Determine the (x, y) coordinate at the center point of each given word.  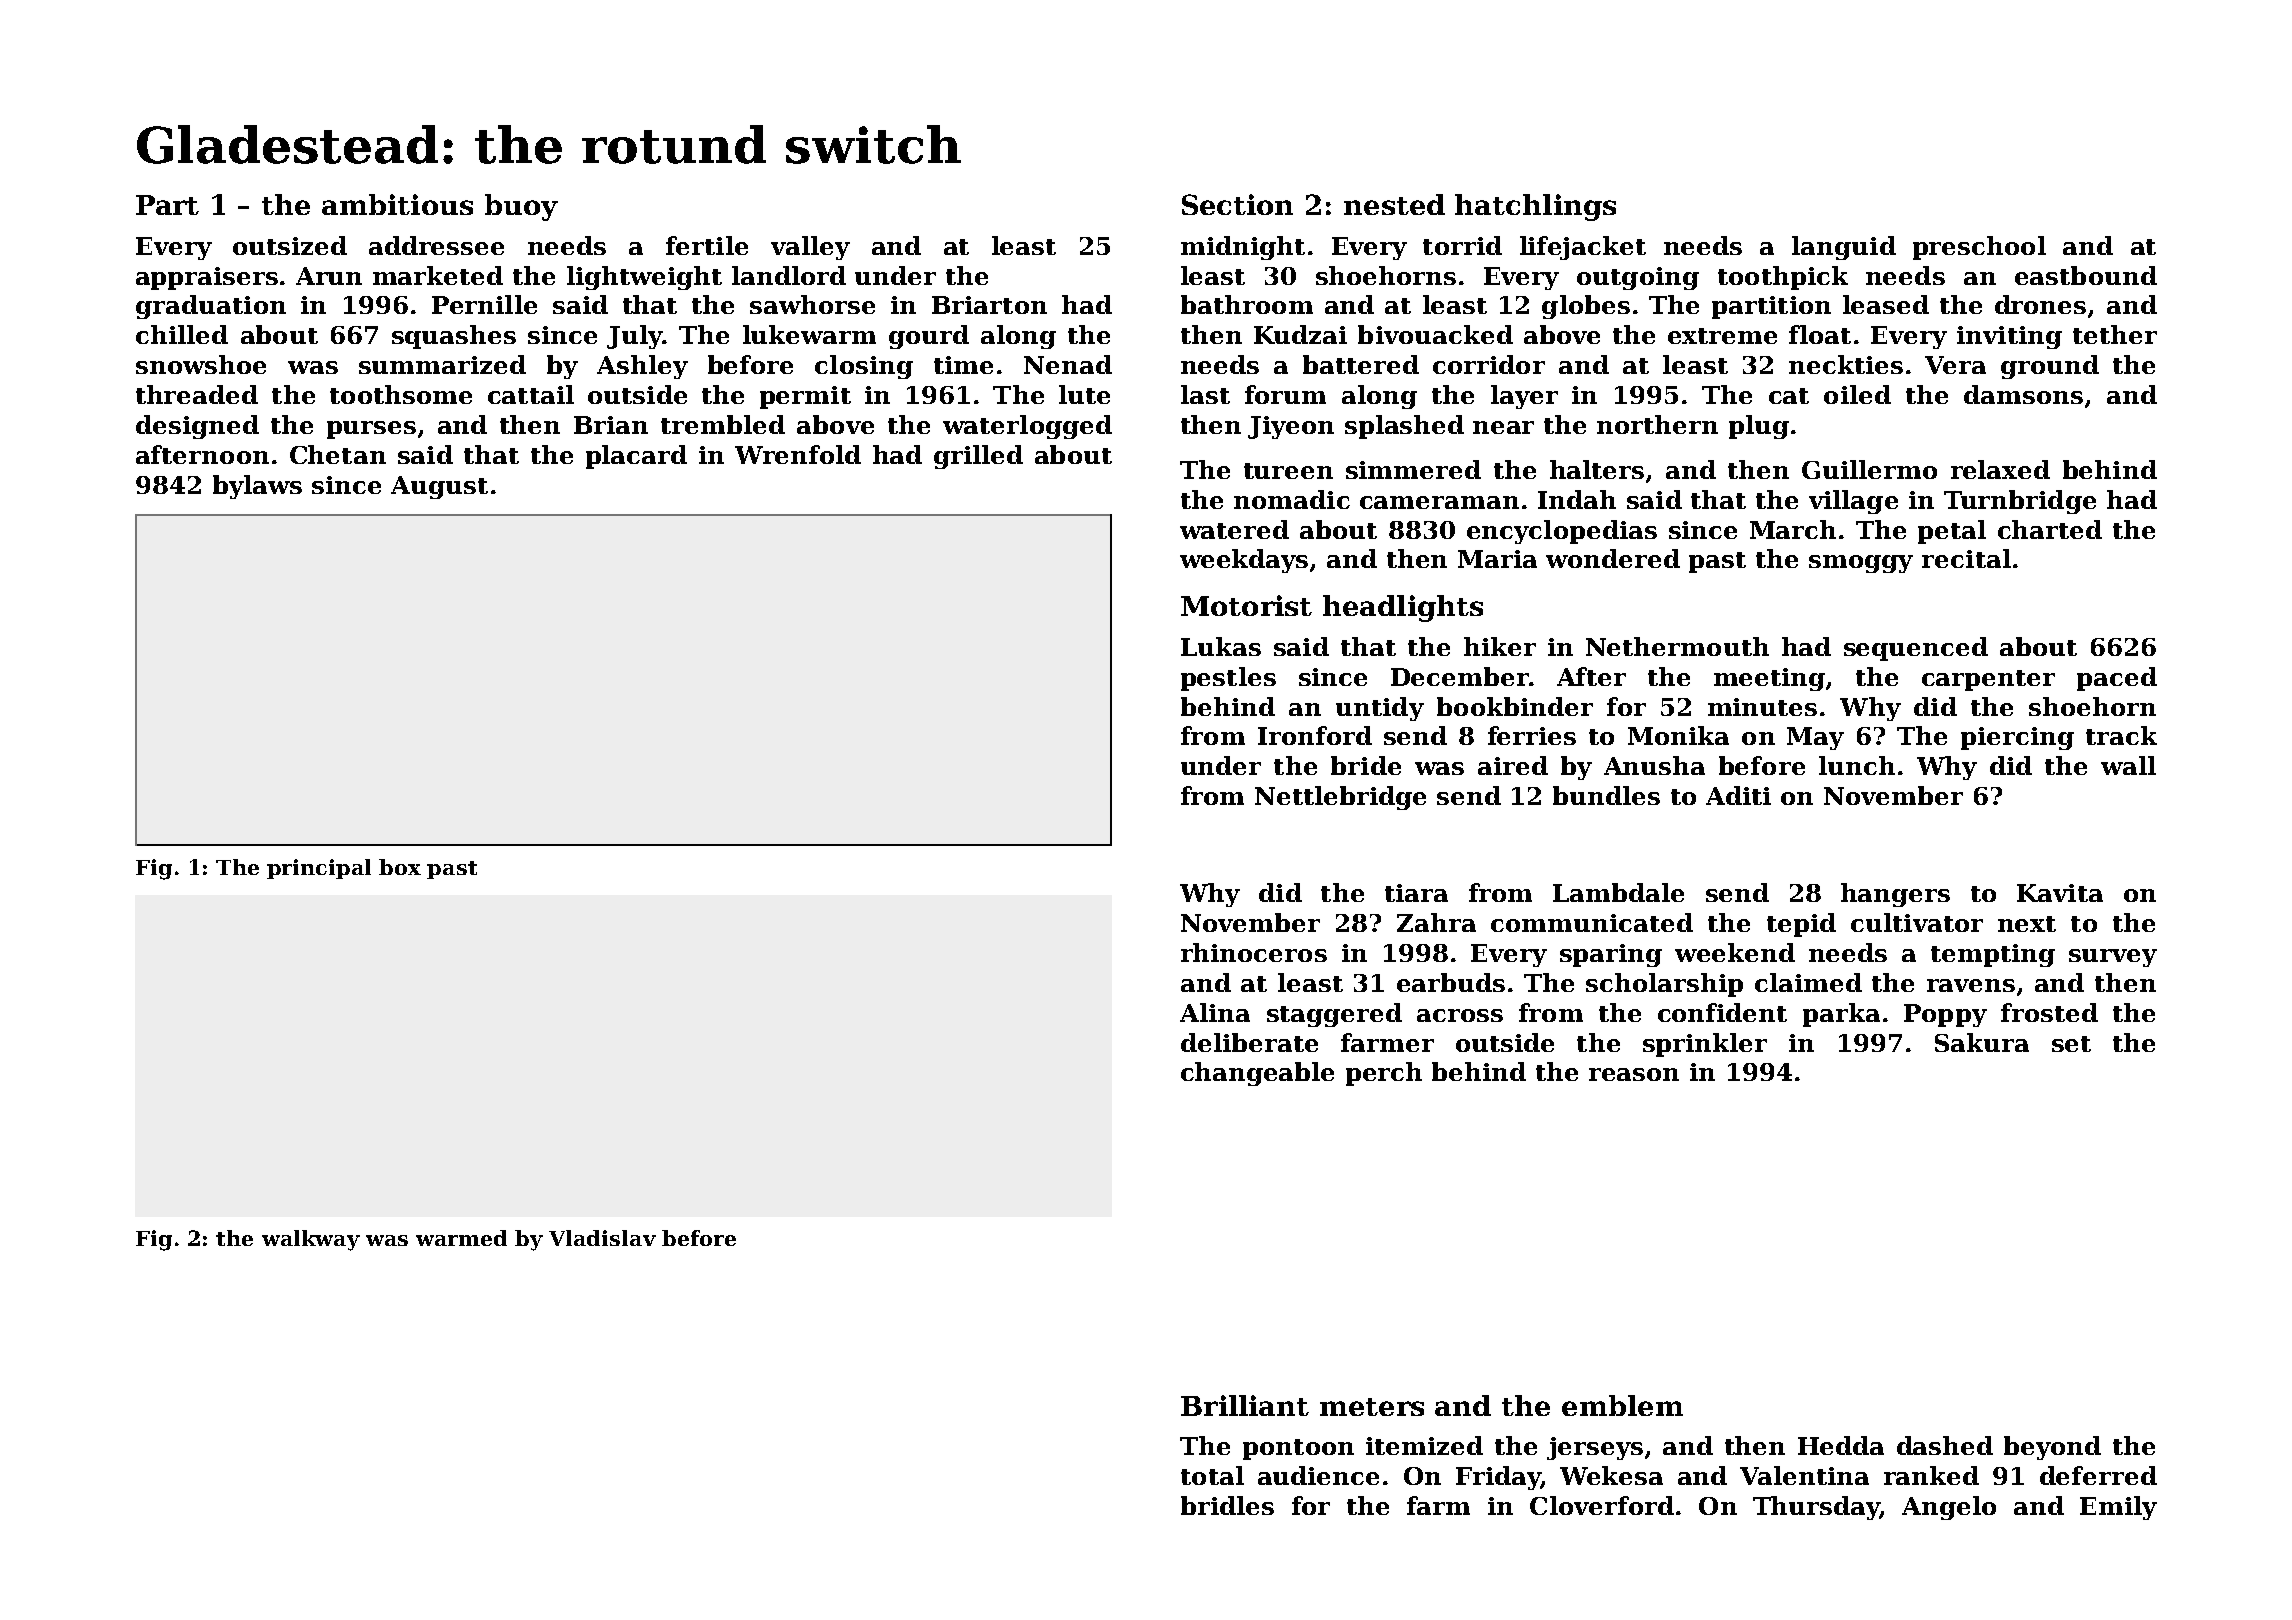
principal (319, 869)
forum (1285, 394)
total (1212, 1475)
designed (197, 427)
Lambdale (1618, 892)
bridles (1227, 1505)
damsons (2023, 394)
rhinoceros (1254, 952)
